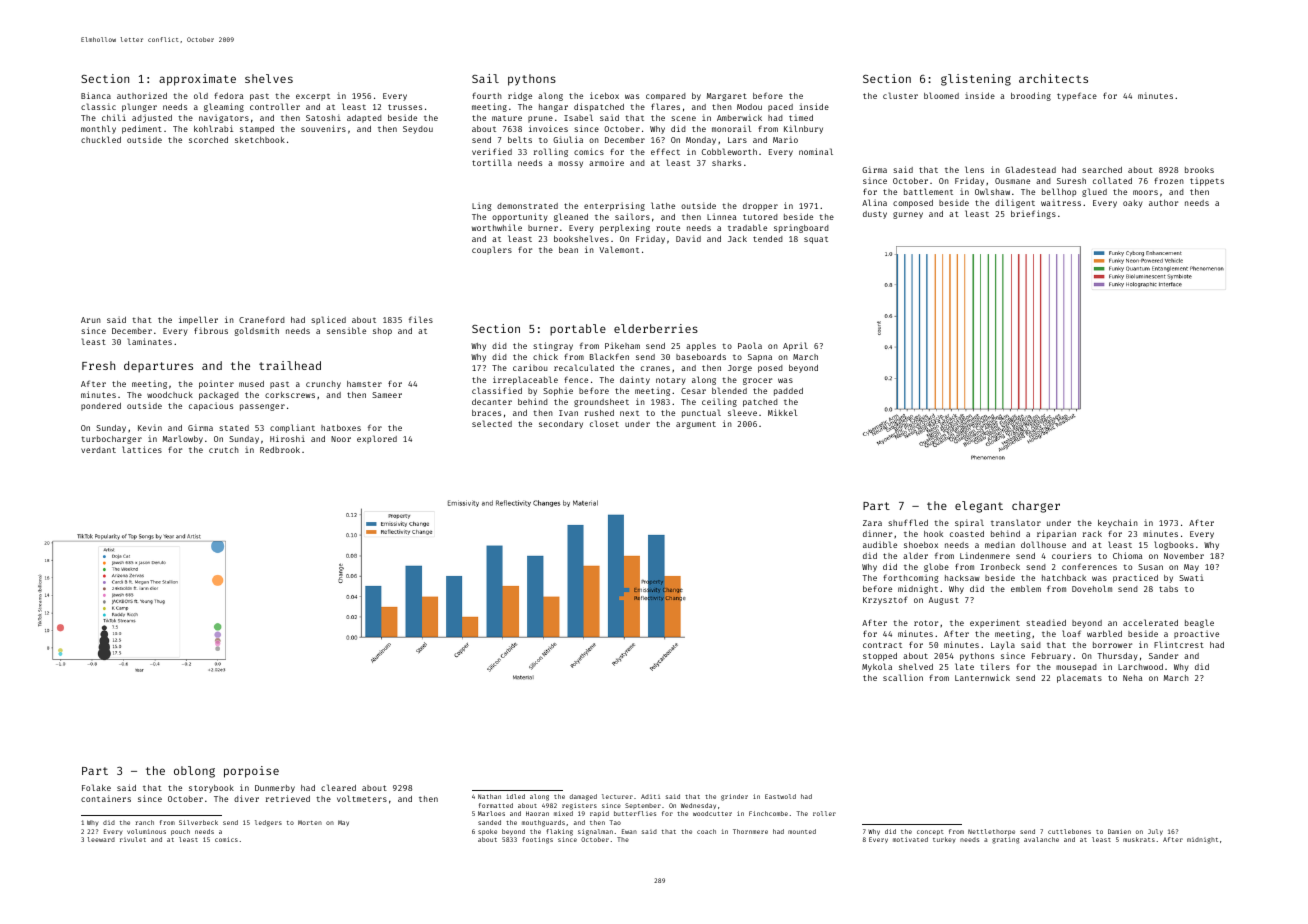  I want to click on files, so click(421, 319).
